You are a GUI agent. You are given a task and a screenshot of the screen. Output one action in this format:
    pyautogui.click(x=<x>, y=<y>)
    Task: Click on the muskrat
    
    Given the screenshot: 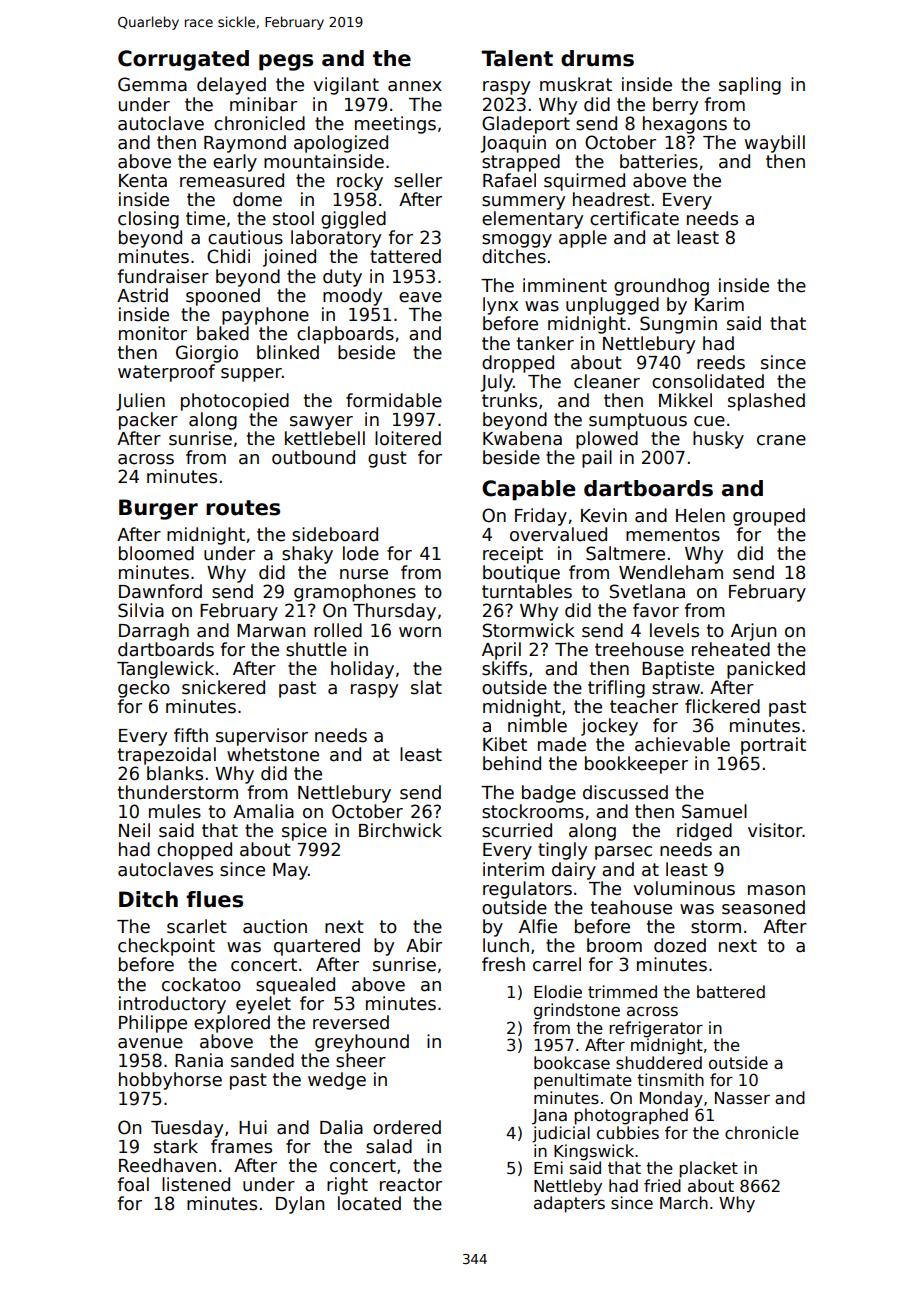 What is the action you would take?
    pyautogui.click(x=576, y=84)
